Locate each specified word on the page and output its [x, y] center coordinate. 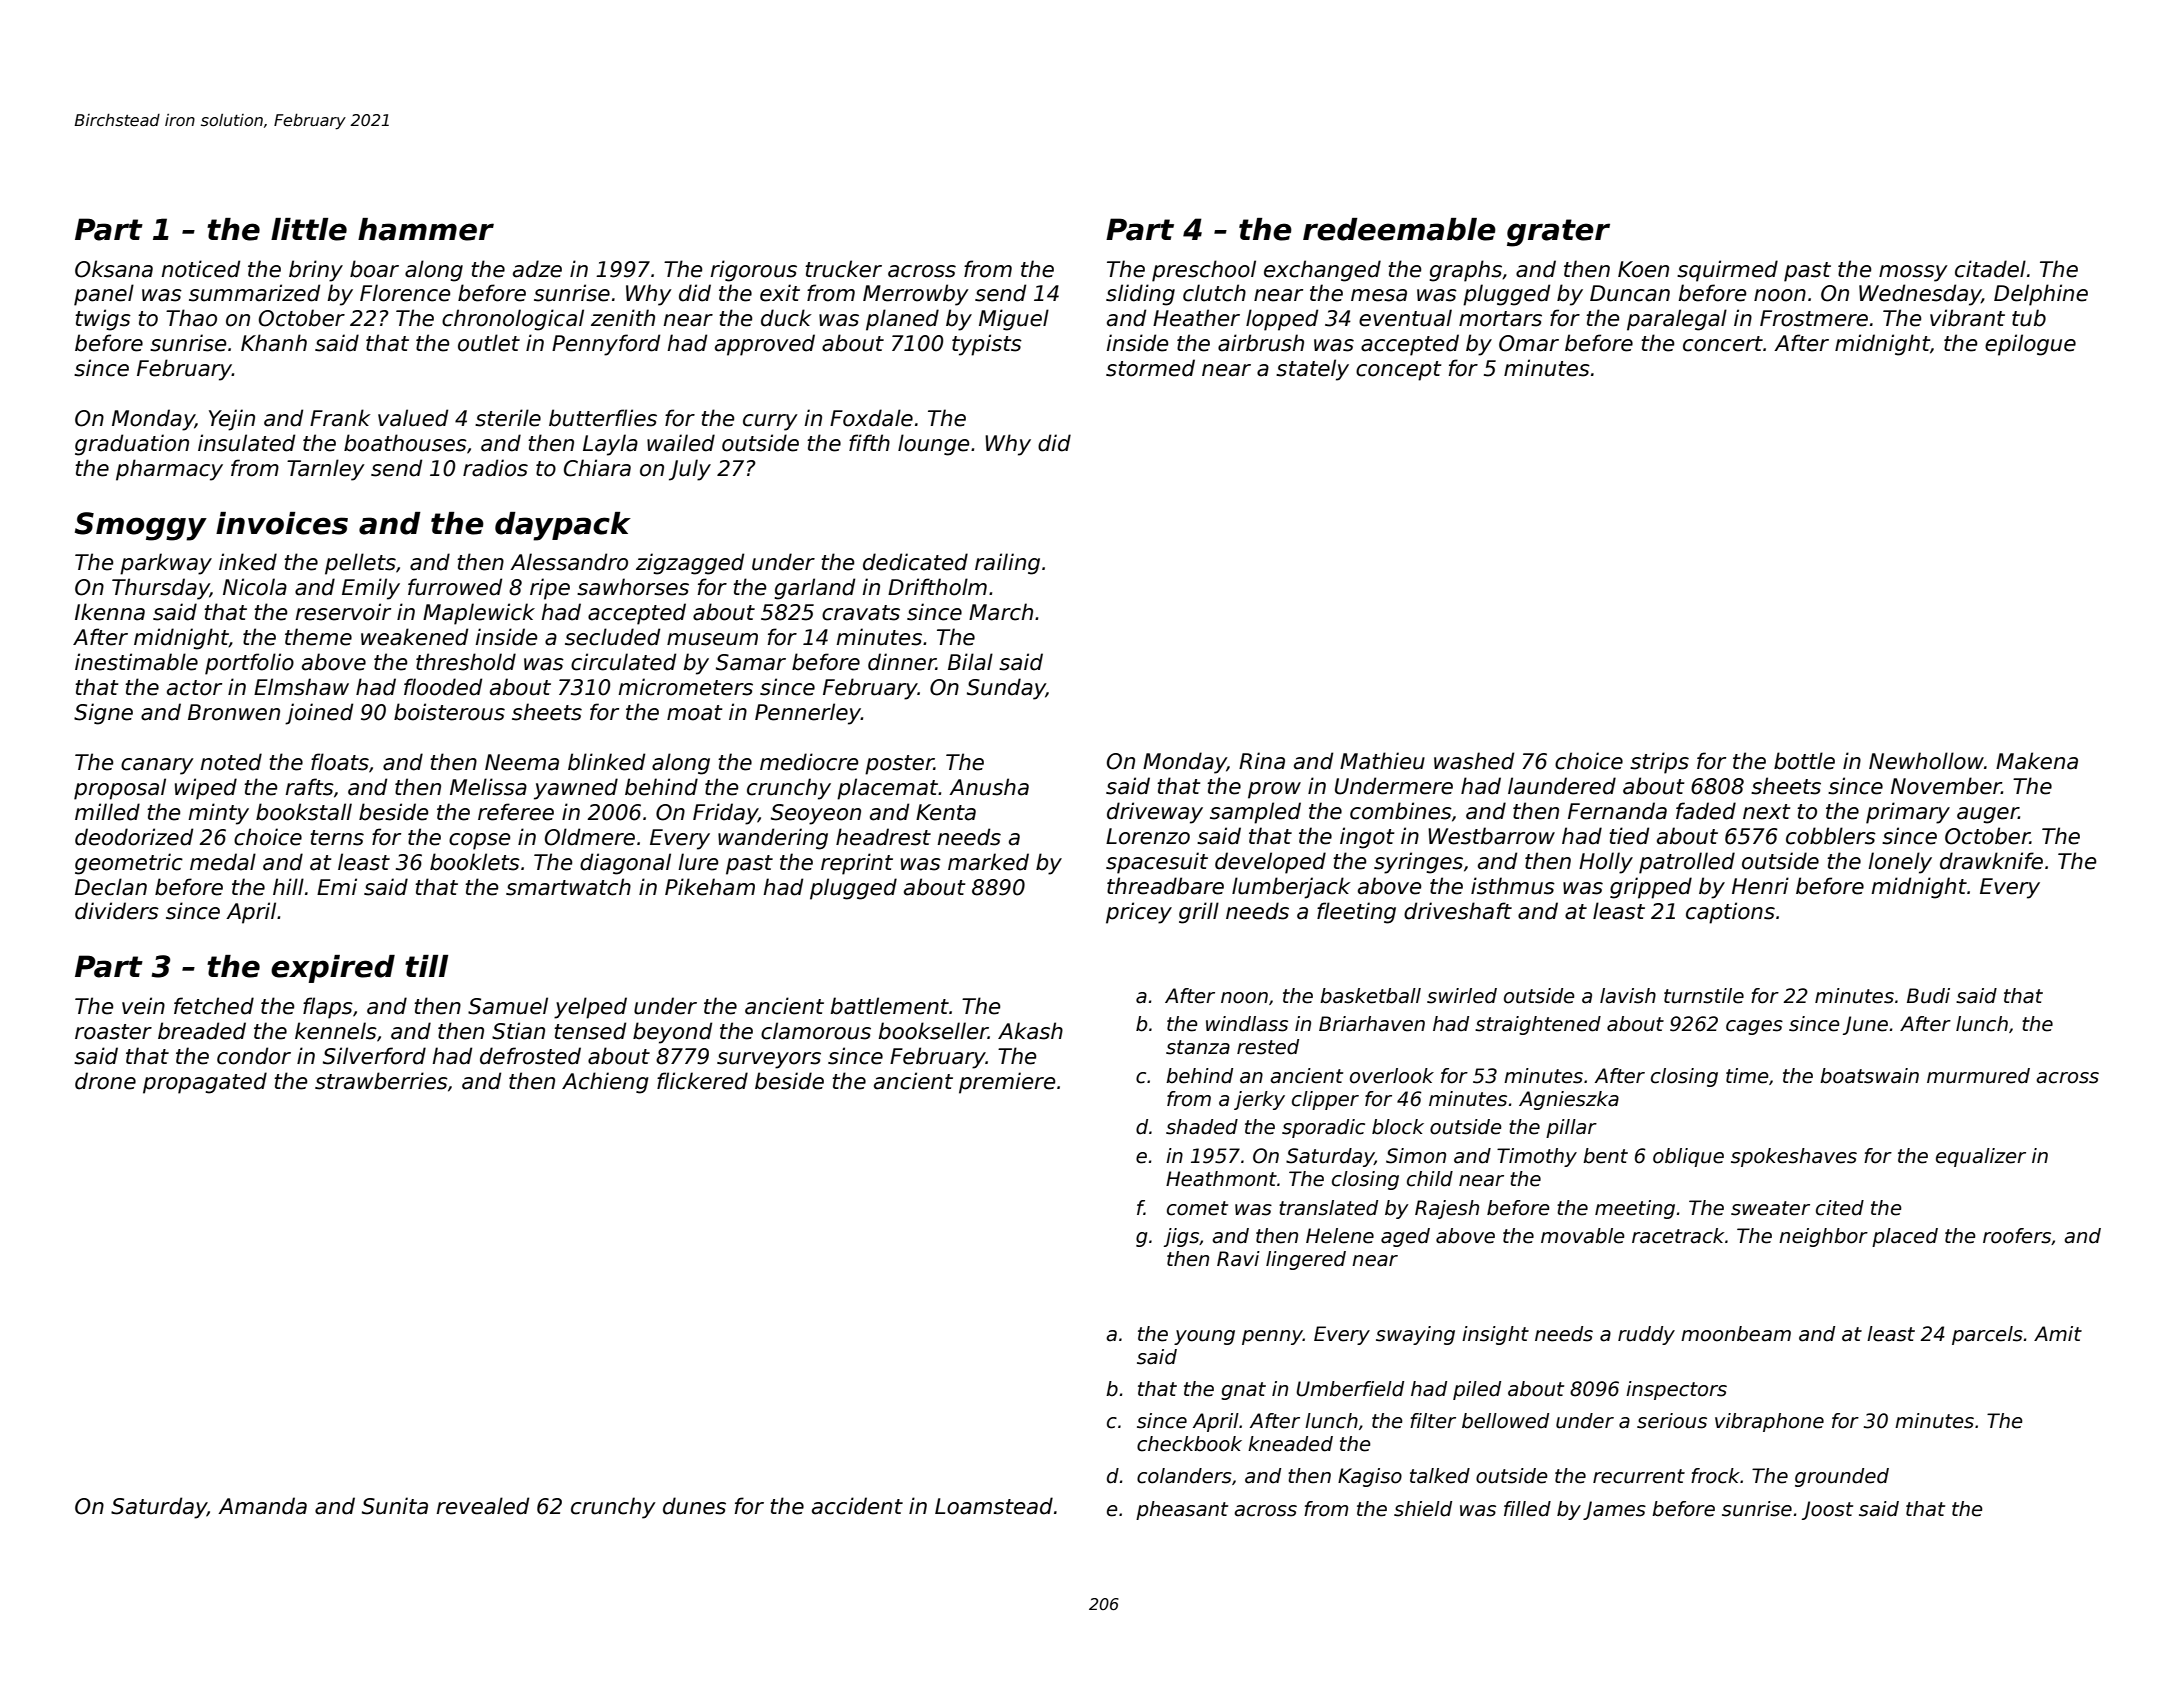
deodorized [134, 837]
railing [1007, 564]
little [309, 229]
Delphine [2041, 295]
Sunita [395, 1506]
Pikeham [710, 887]
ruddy [1646, 1335]
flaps [328, 1008]
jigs [1181, 1237]
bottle [1804, 761]
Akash [1030, 1031]
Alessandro [569, 562]
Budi [1928, 996]
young [1204, 1337]
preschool [1204, 271]
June [1865, 1025]
